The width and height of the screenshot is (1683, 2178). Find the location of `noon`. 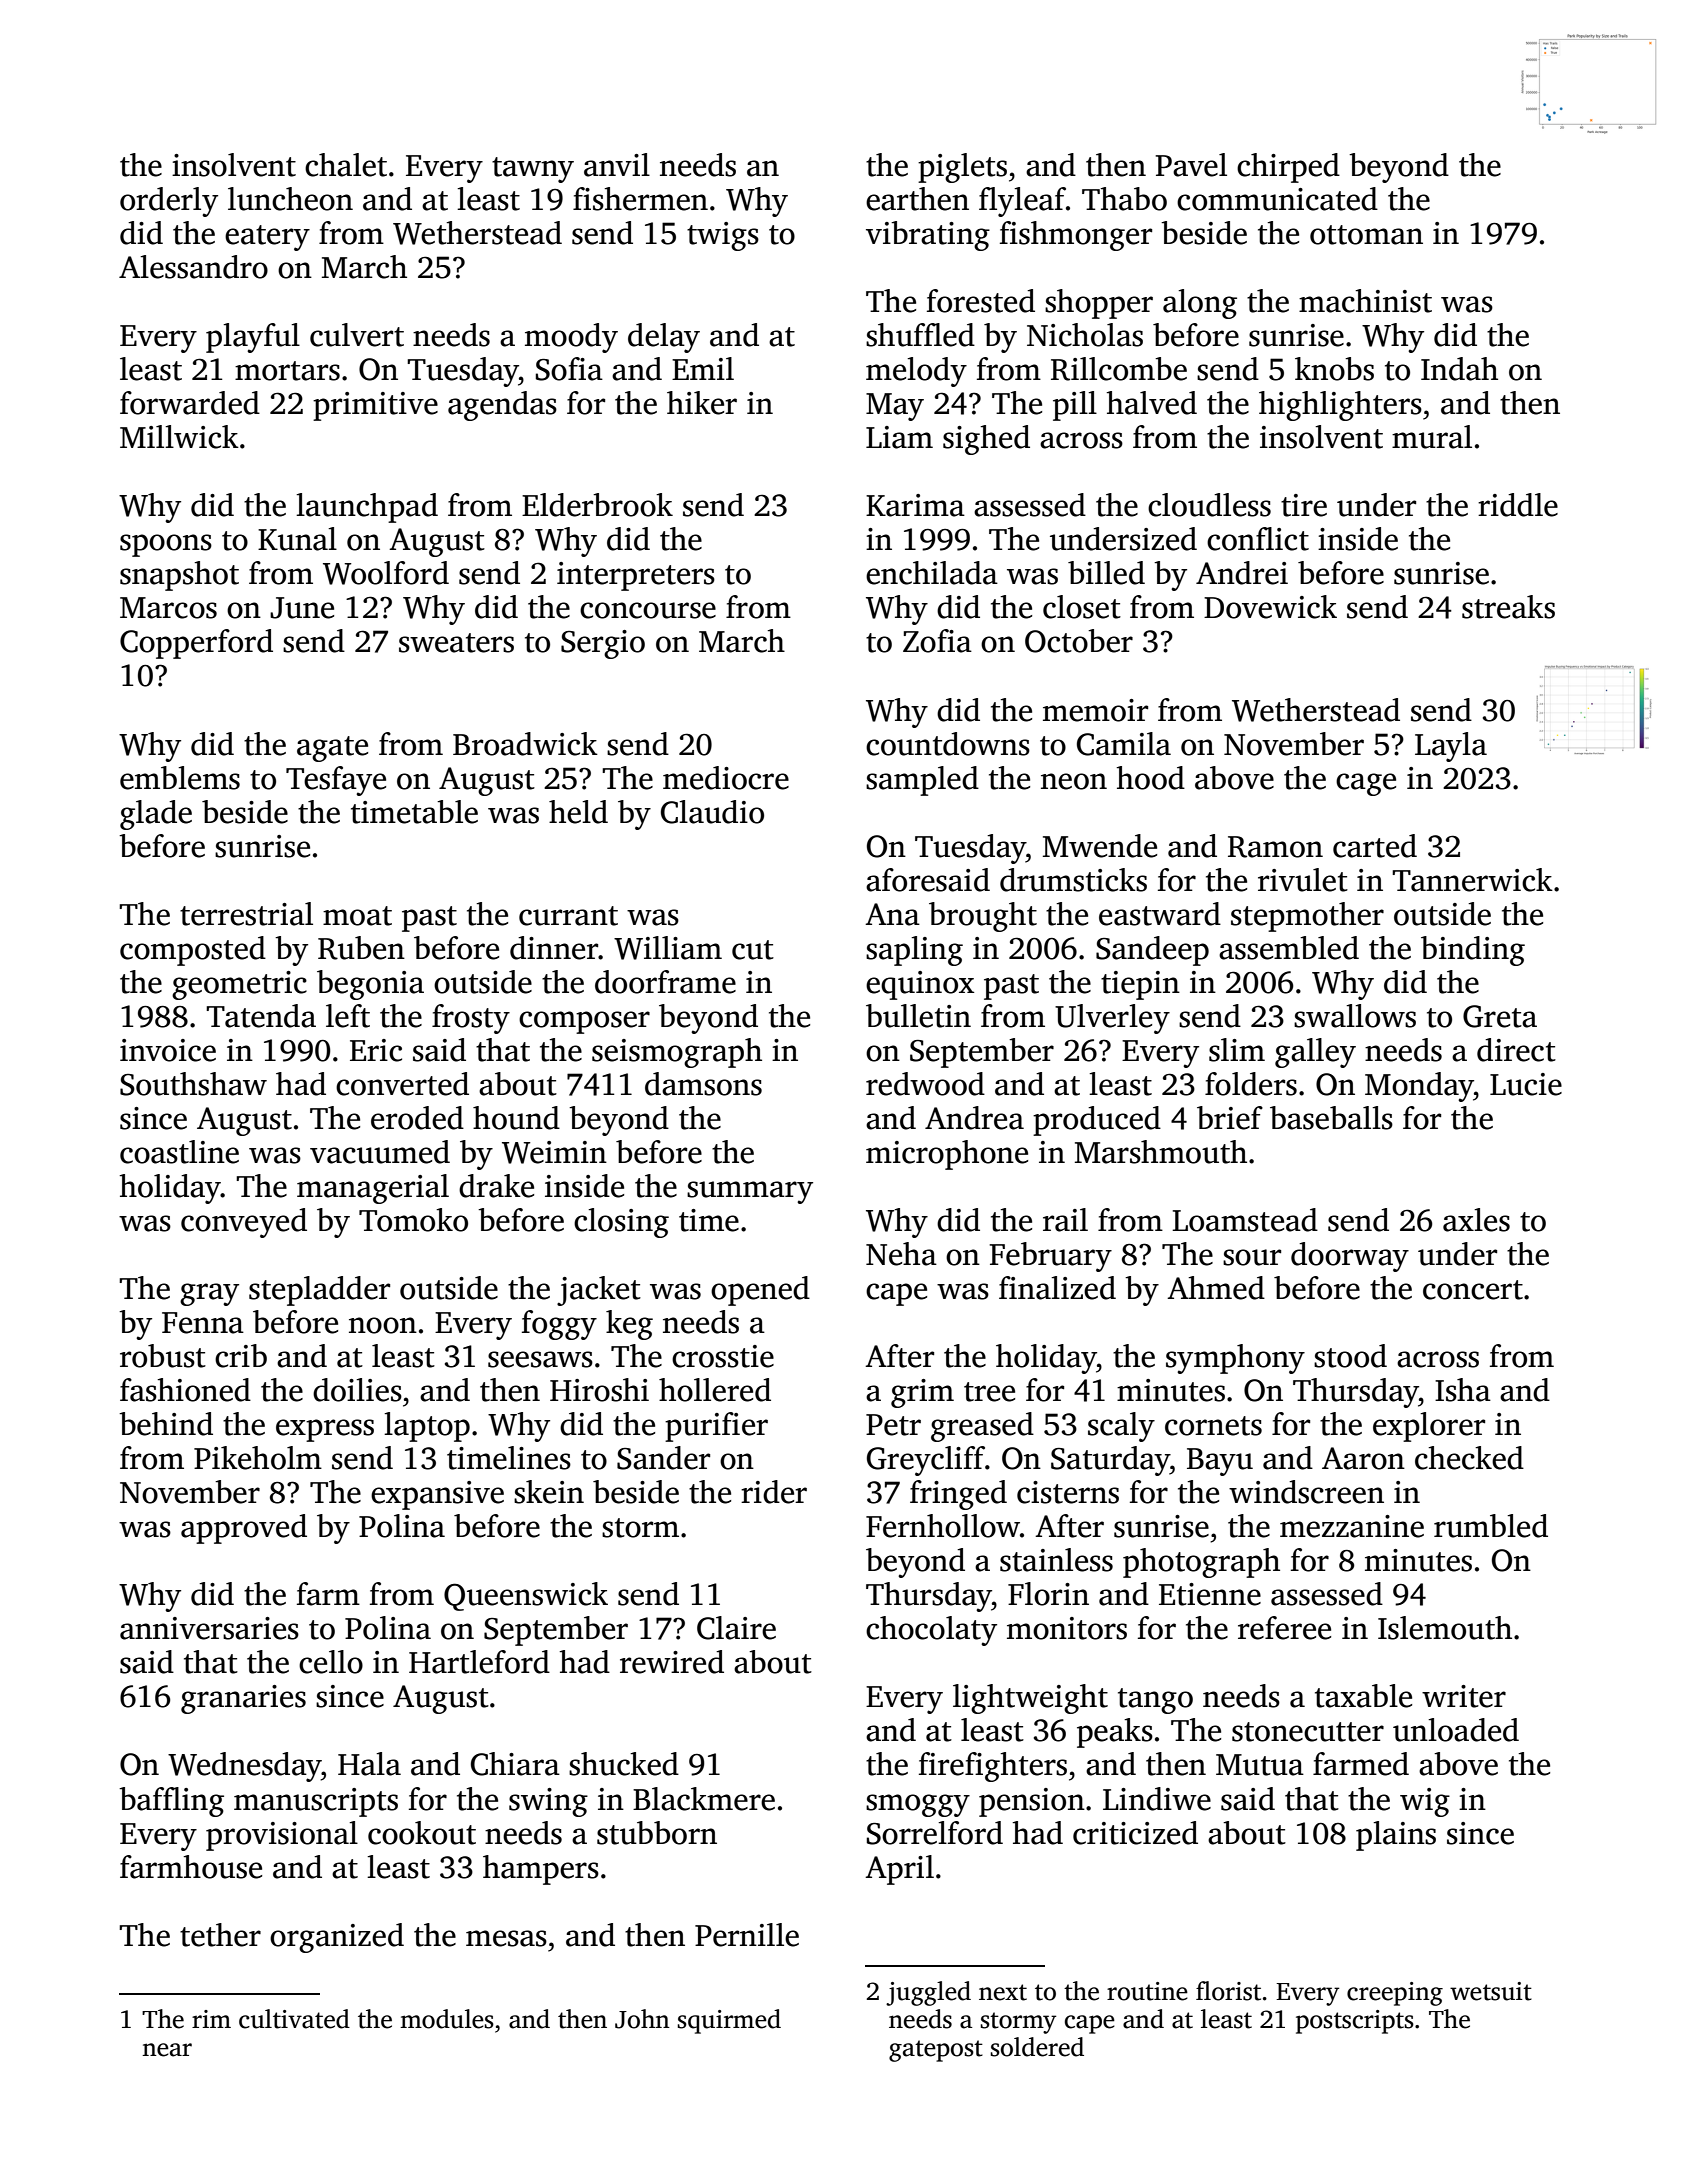

noon is located at coordinates (383, 1325).
